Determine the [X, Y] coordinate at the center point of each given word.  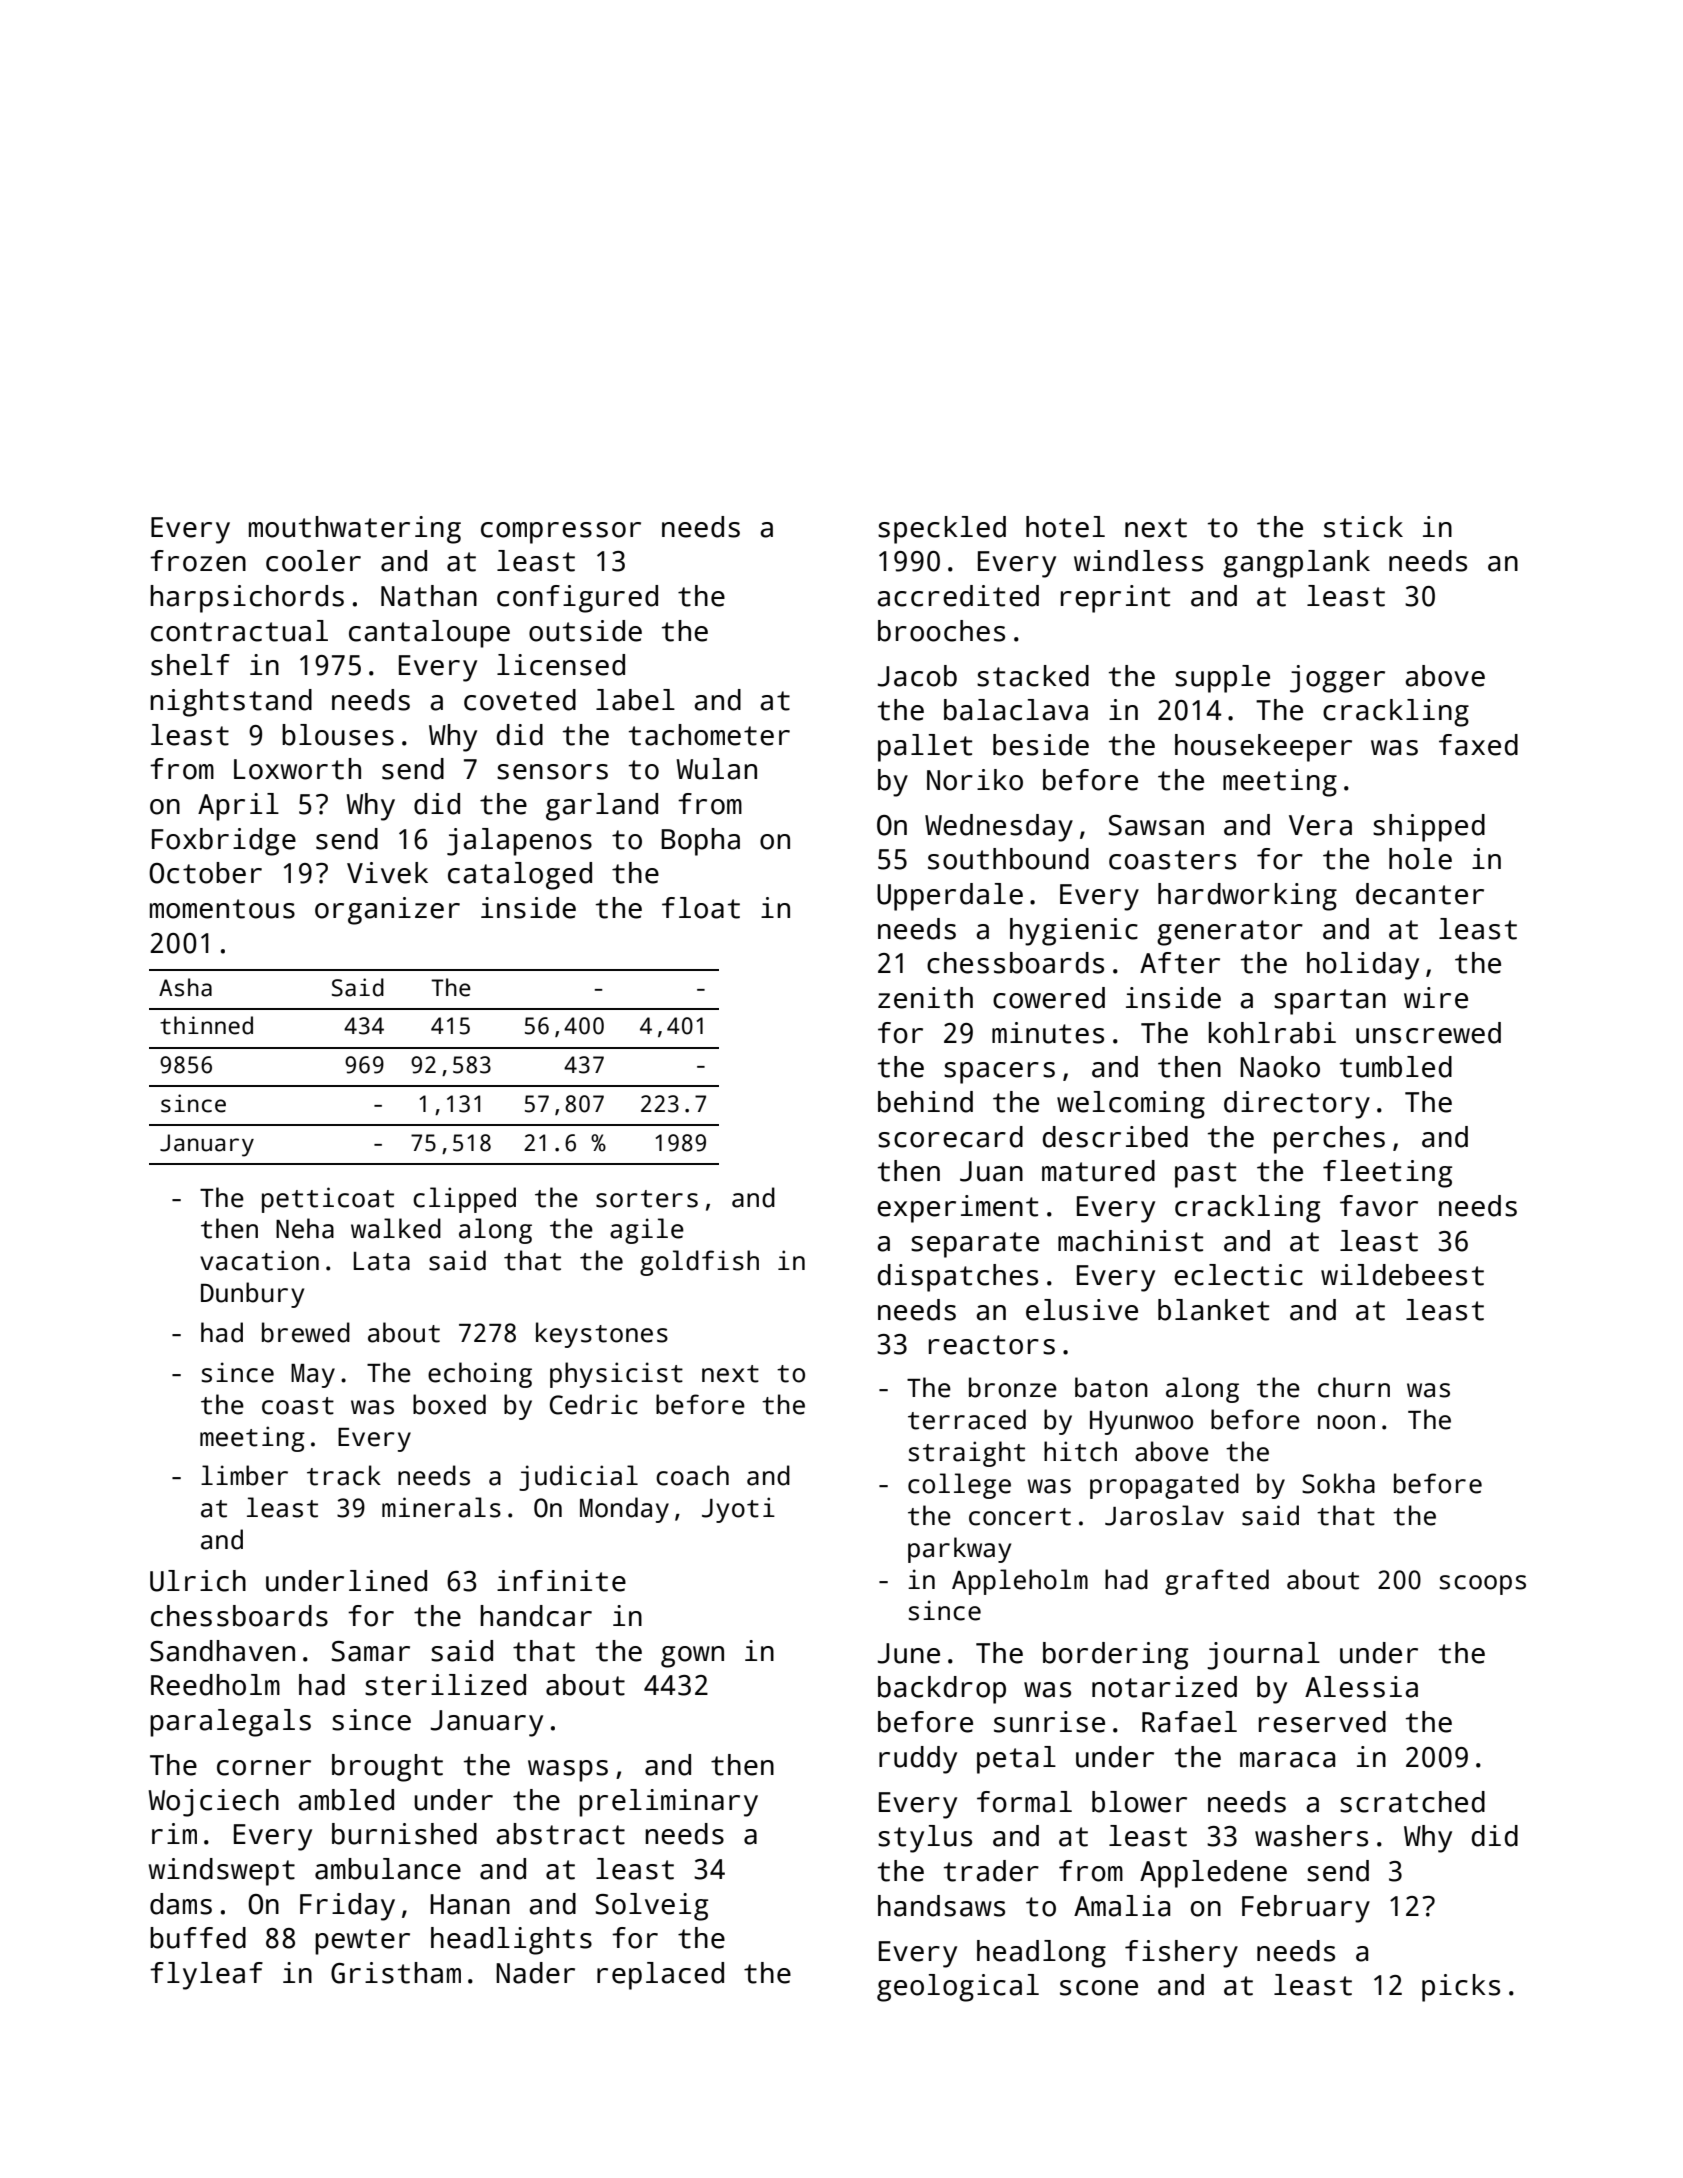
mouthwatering [355, 530]
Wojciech [213, 1803]
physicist [616, 1375]
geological [958, 1988]
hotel [1065, 527]
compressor [561, 533]
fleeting [1387, 1174]
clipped [464, 1200]
